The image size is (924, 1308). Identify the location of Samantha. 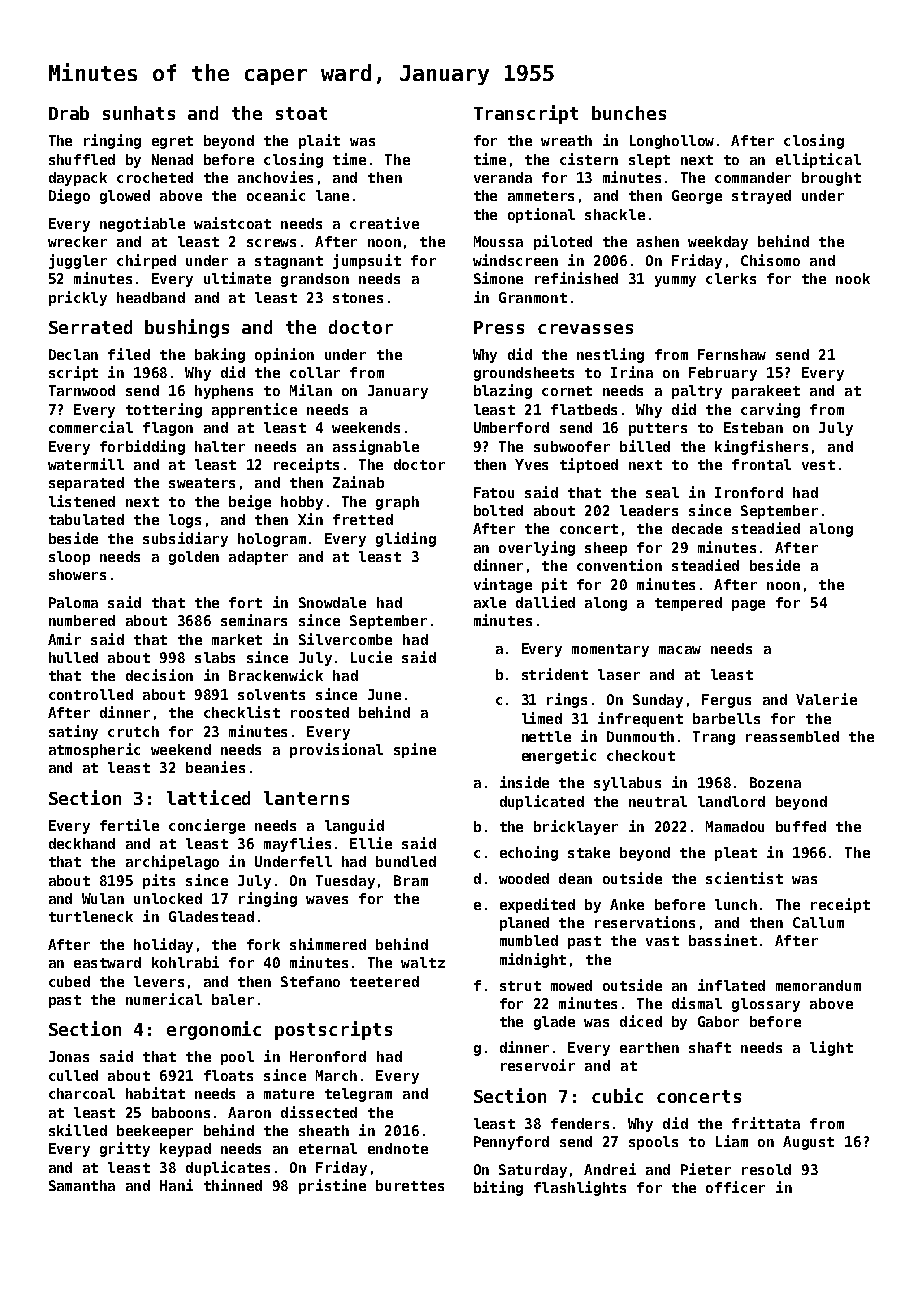
(82, 1185).
